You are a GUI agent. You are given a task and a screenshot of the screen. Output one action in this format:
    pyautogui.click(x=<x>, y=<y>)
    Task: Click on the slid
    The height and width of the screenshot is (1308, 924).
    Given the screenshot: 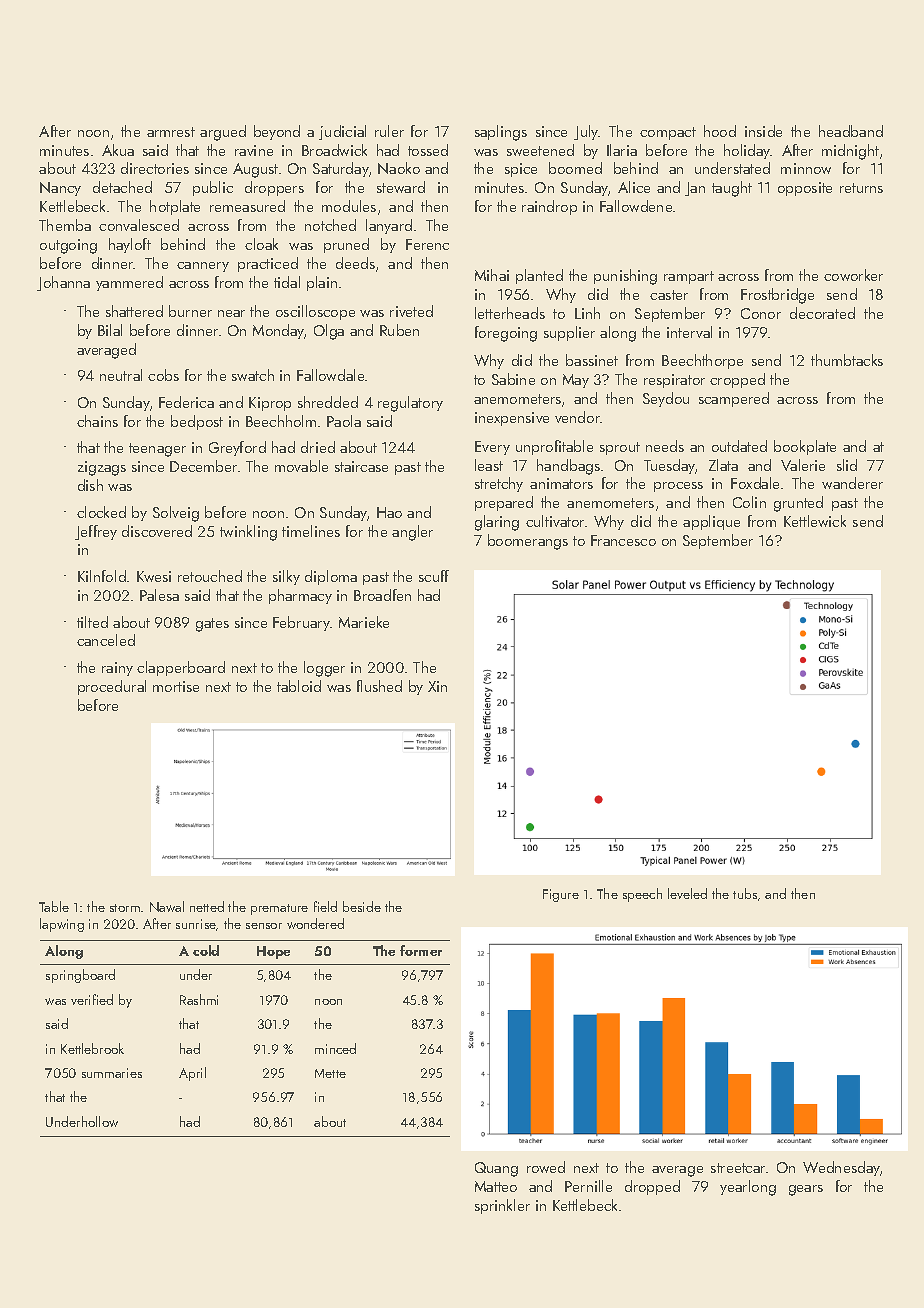 What is the action you would take?
    pyautogui.click(x=847, y=465)
